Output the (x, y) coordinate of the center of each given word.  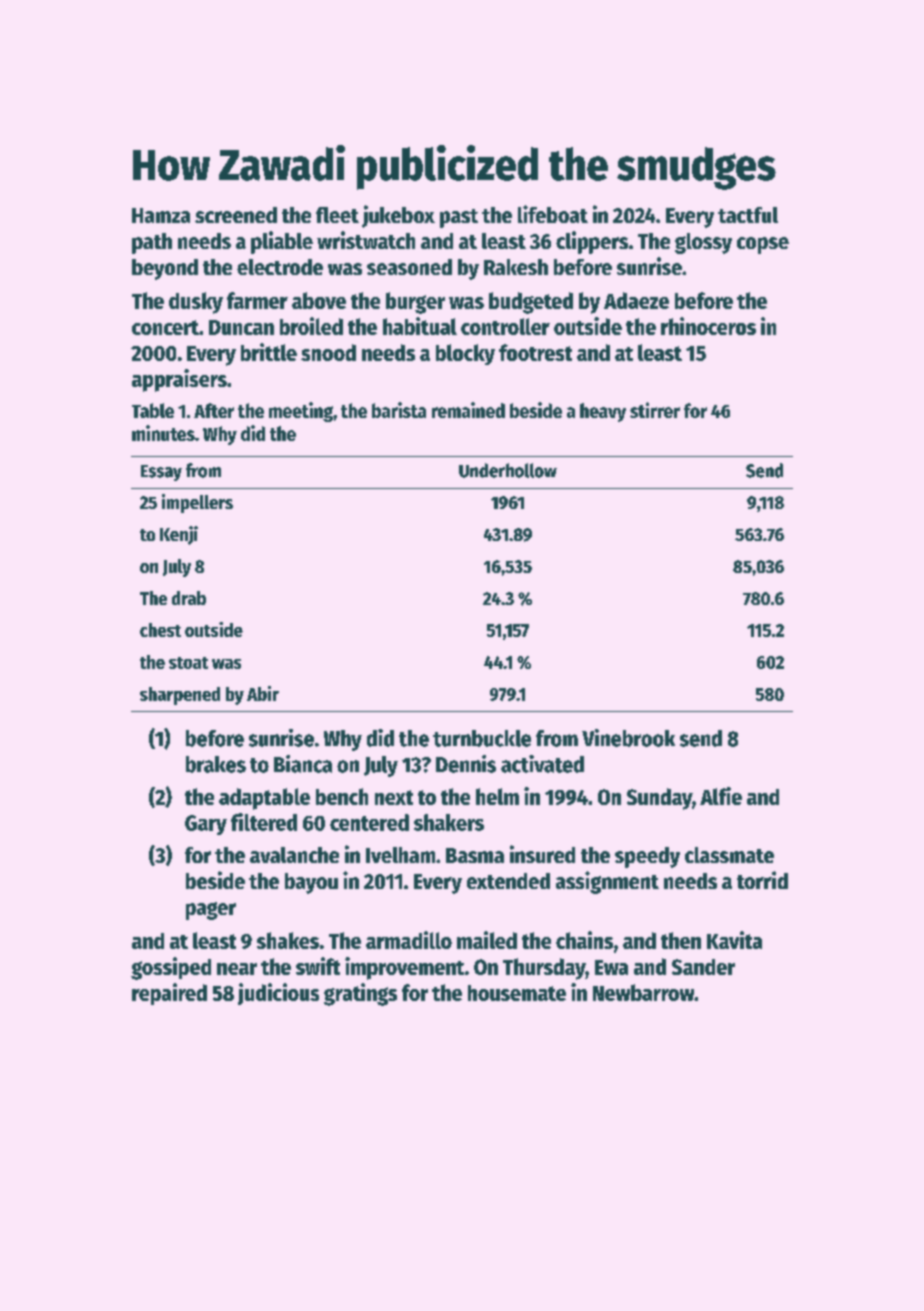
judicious (278, 994)
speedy (647, 857)
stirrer (655, 410)
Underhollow (508, 470)
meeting (301, 412)
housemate (517, 993)
